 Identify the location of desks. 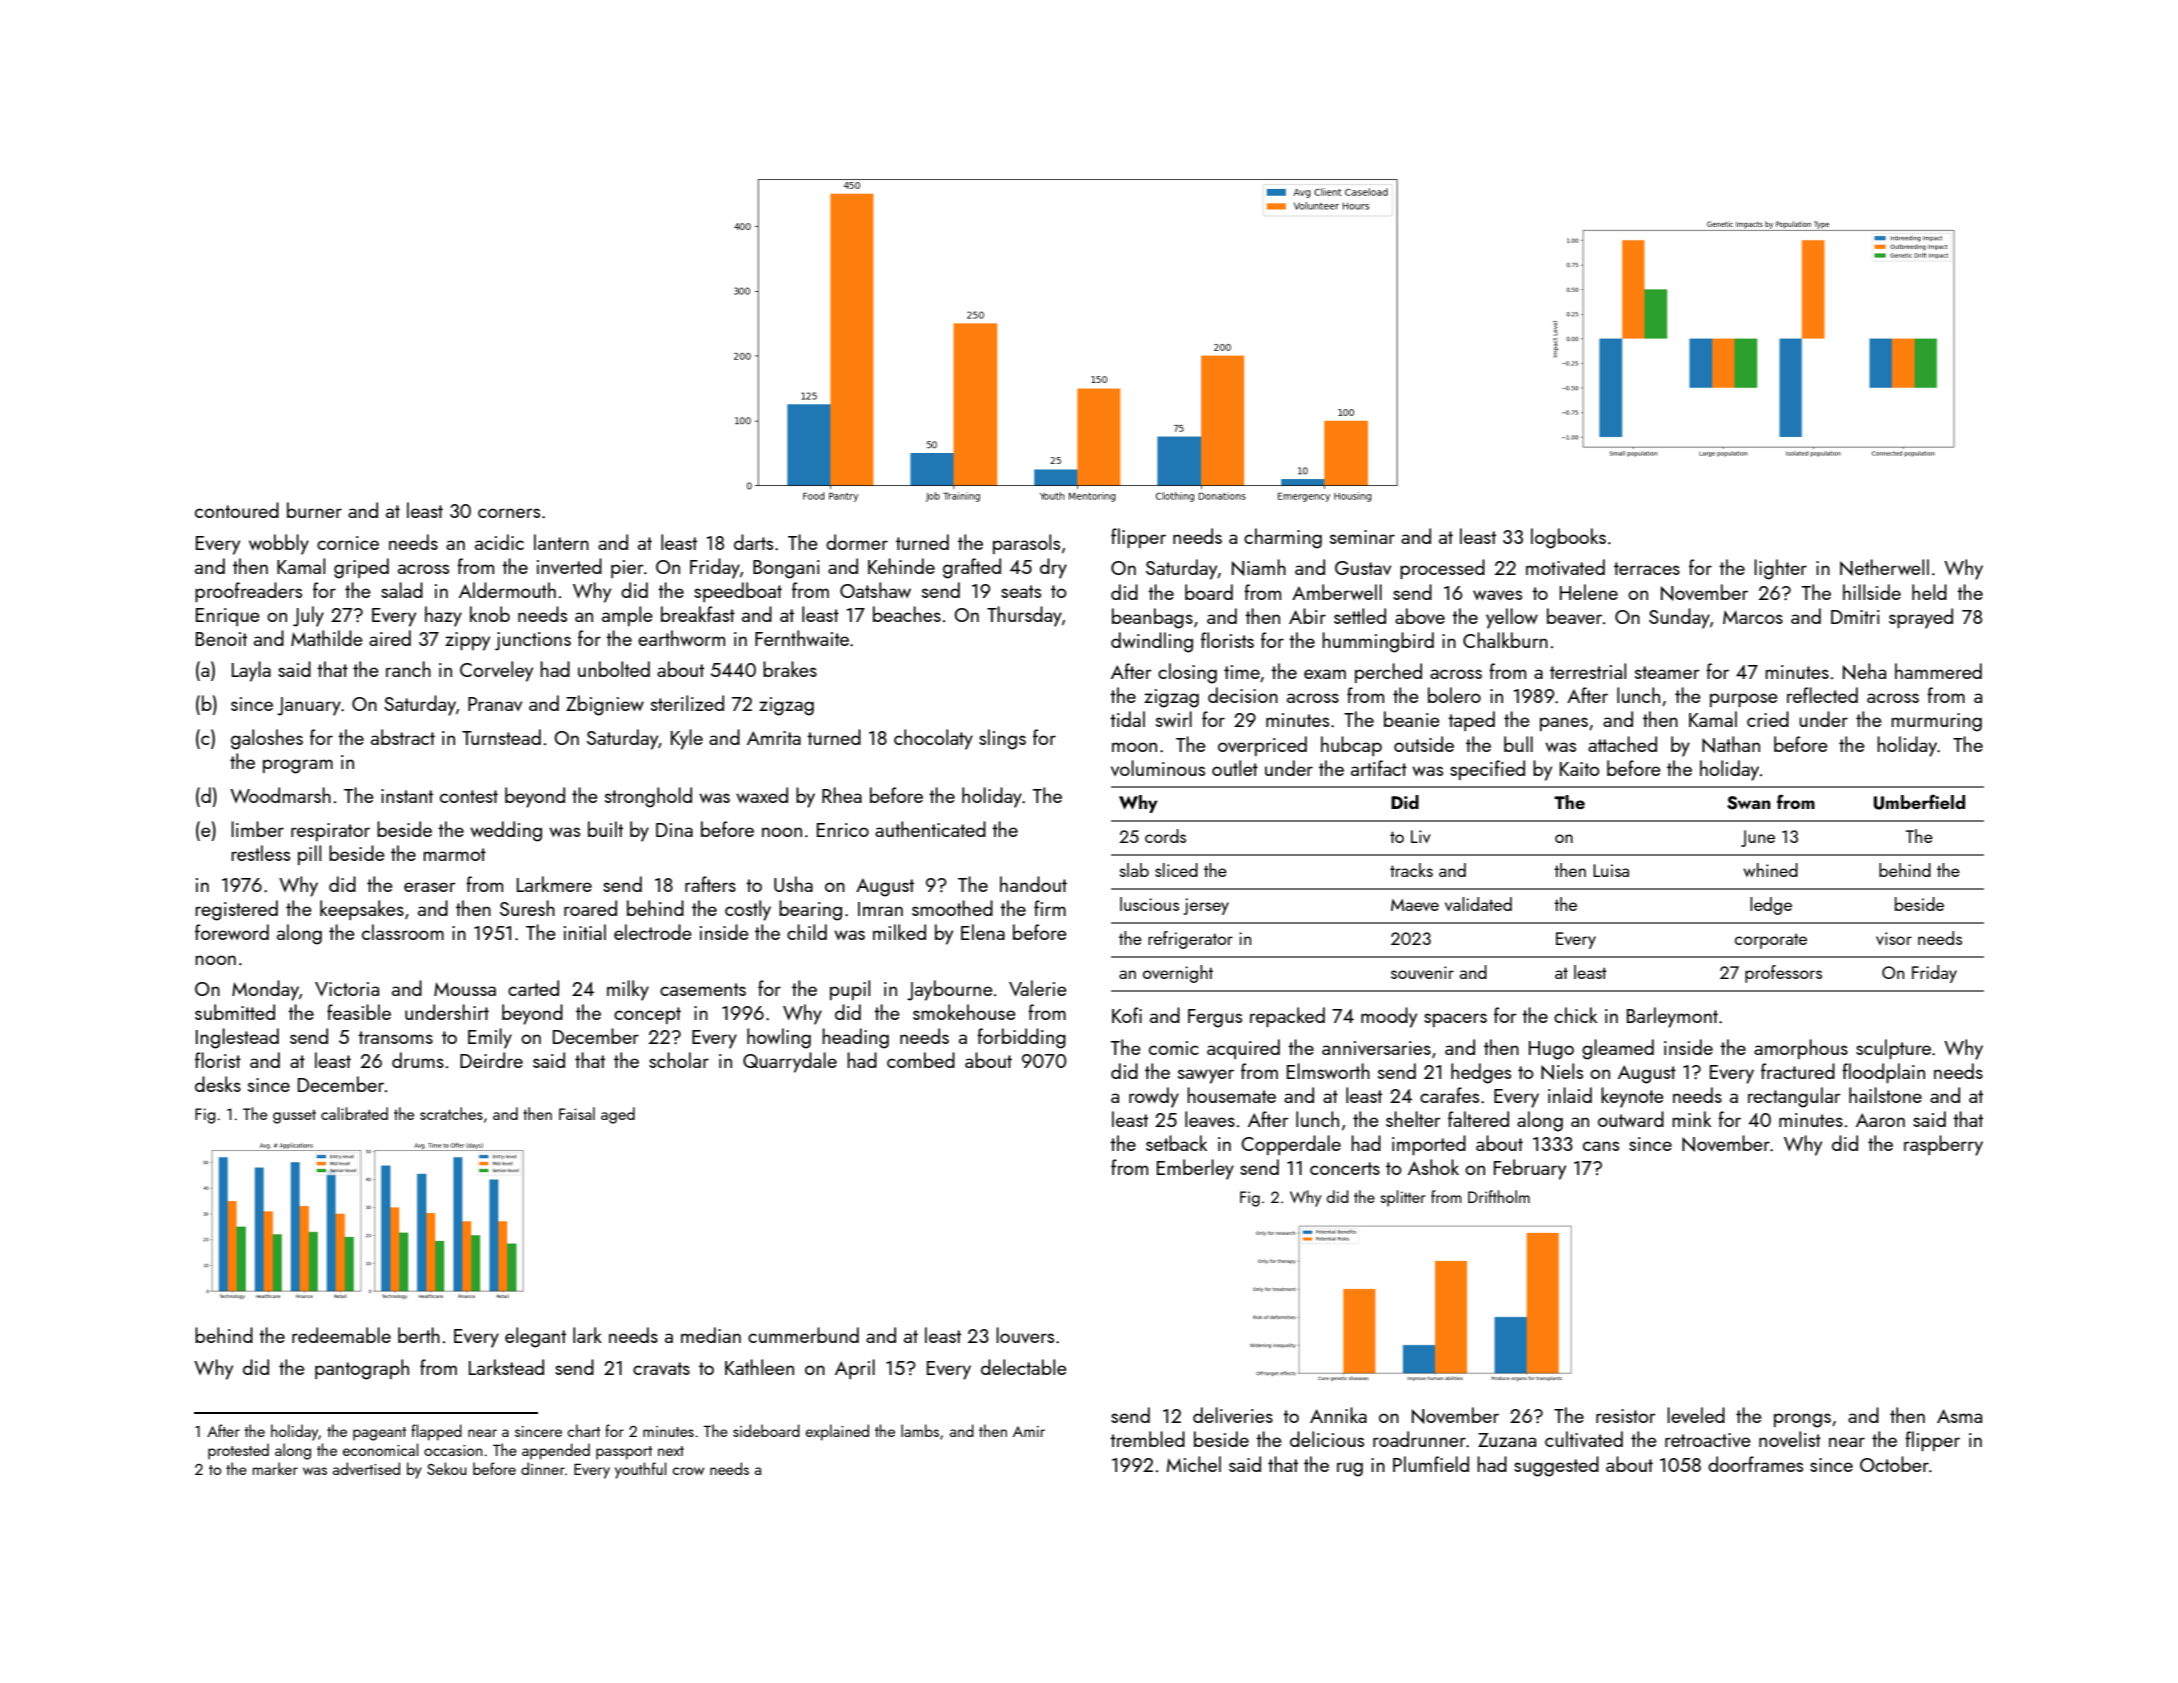
(218, 1084).
